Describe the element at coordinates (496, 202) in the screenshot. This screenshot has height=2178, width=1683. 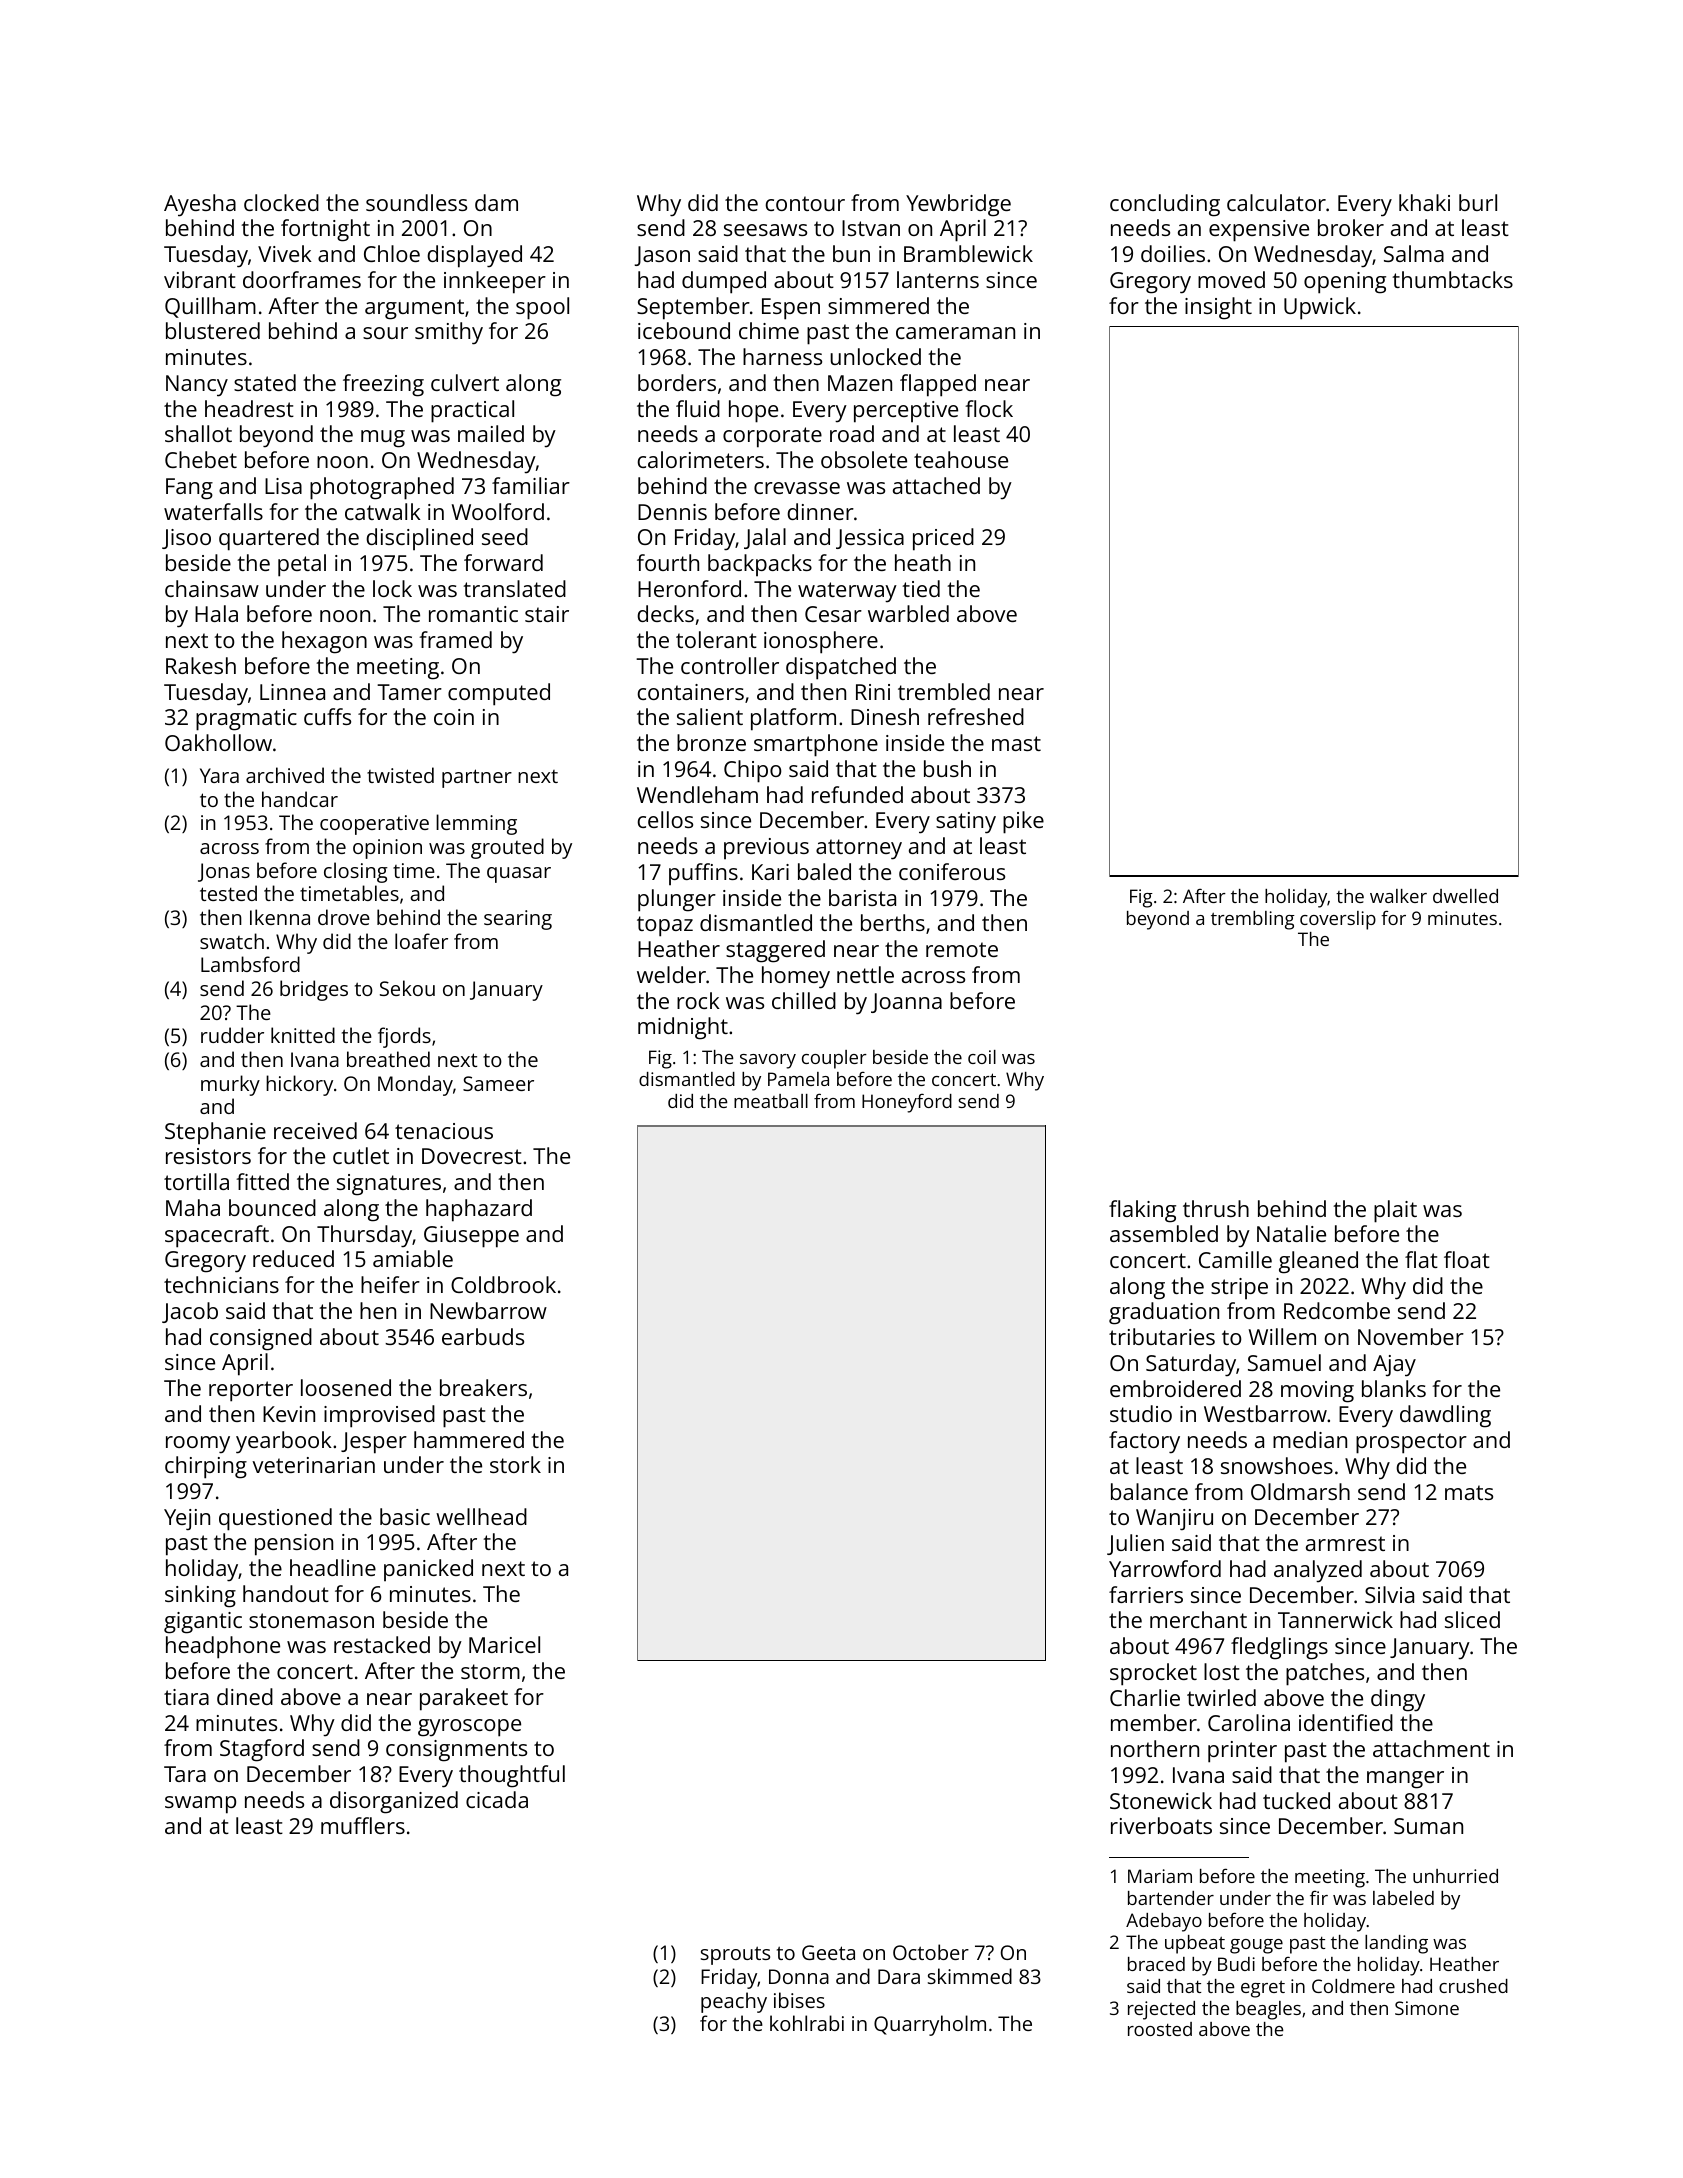
I see `dam` at that location.
